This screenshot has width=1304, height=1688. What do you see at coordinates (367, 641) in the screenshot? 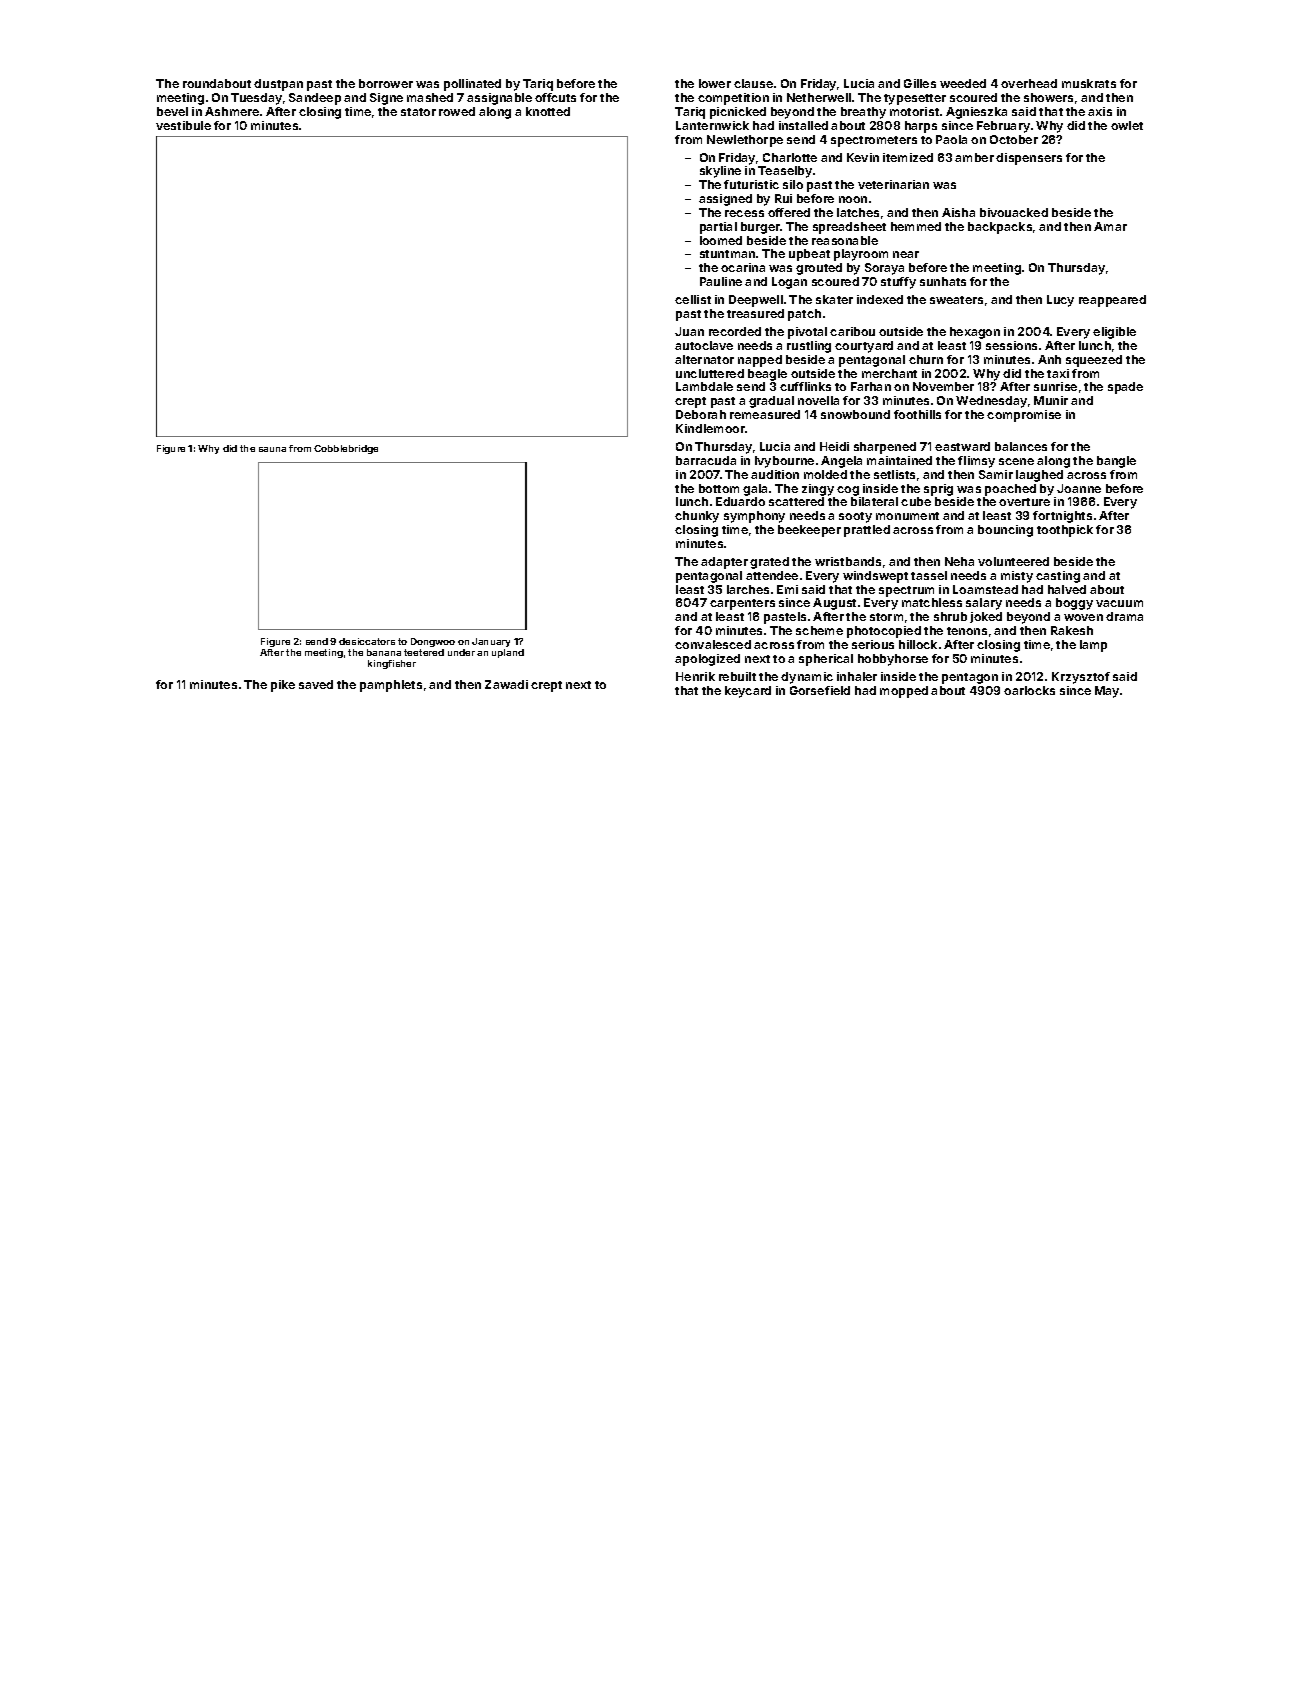
I see `desiccators` at bounding box center [367, 641].
